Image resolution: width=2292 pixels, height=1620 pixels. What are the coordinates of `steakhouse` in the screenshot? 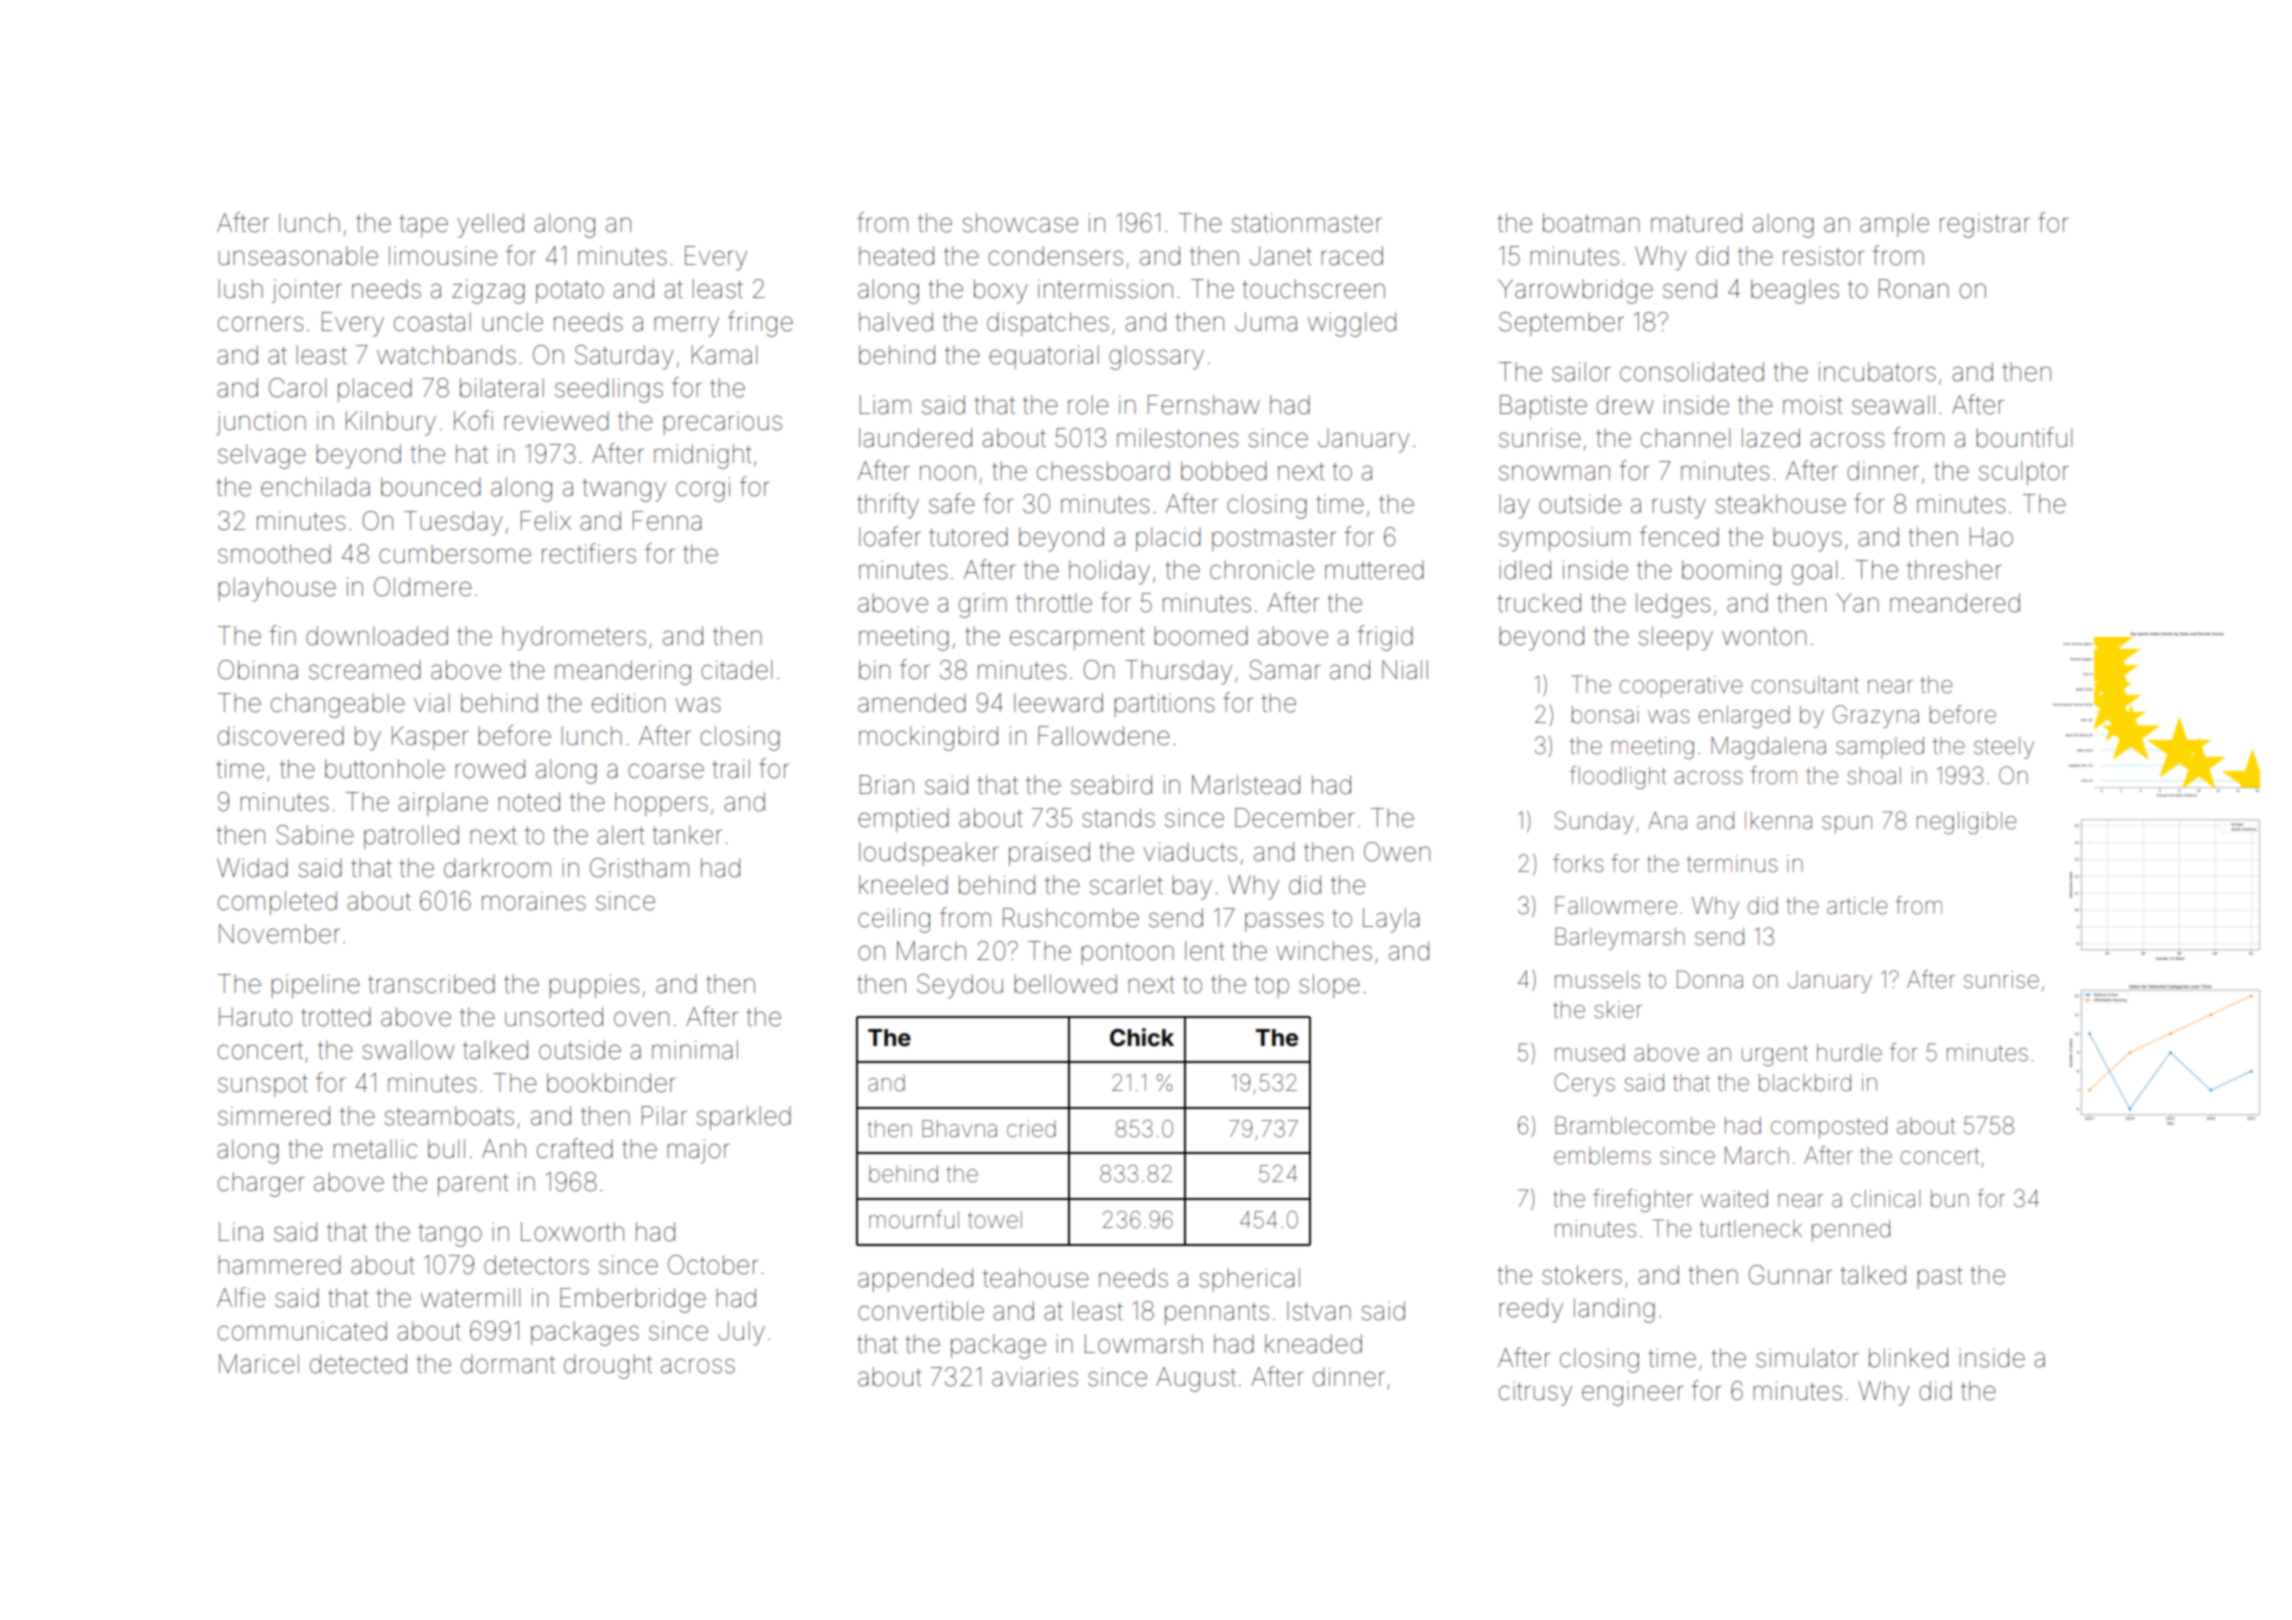 It's located at (1781, 504).
